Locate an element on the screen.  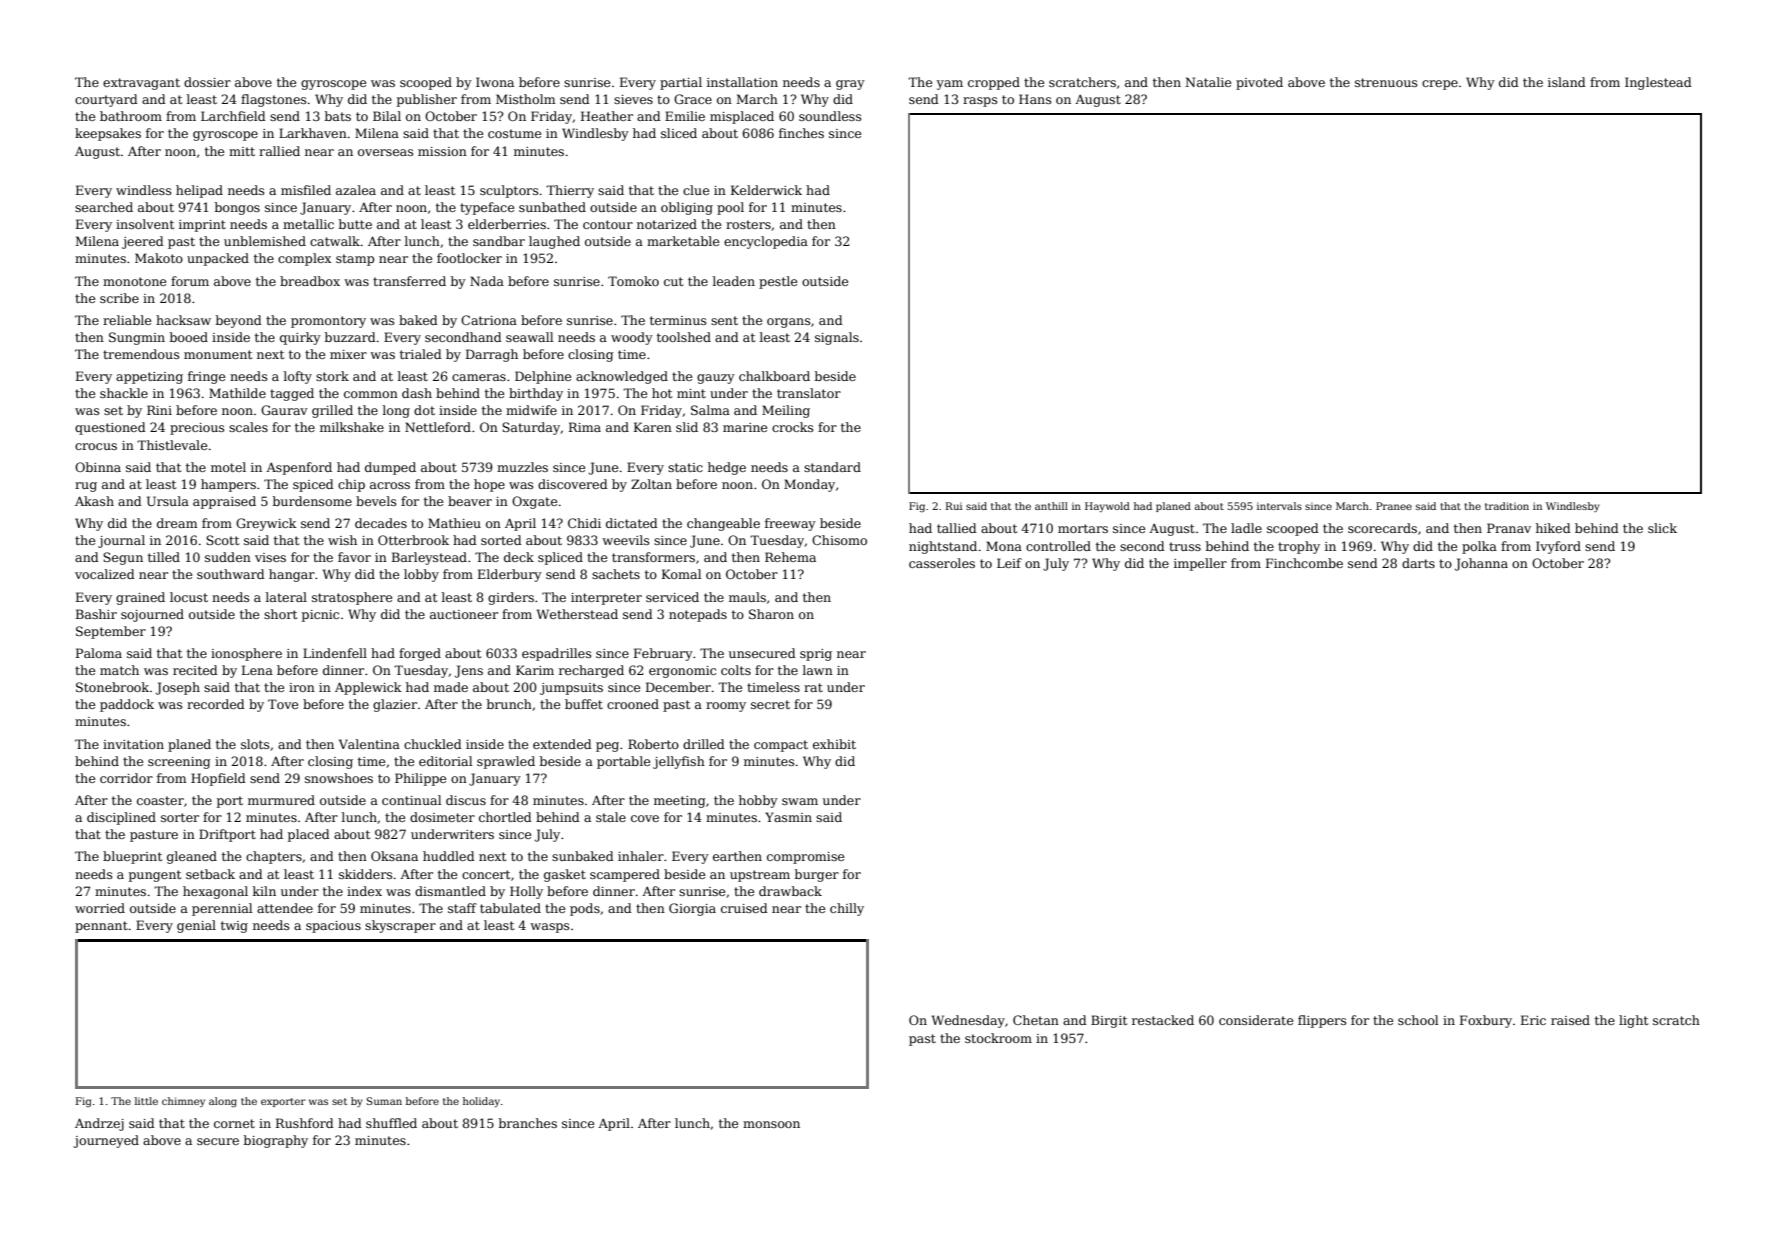
hampers is located at coordinates (228, 485).
